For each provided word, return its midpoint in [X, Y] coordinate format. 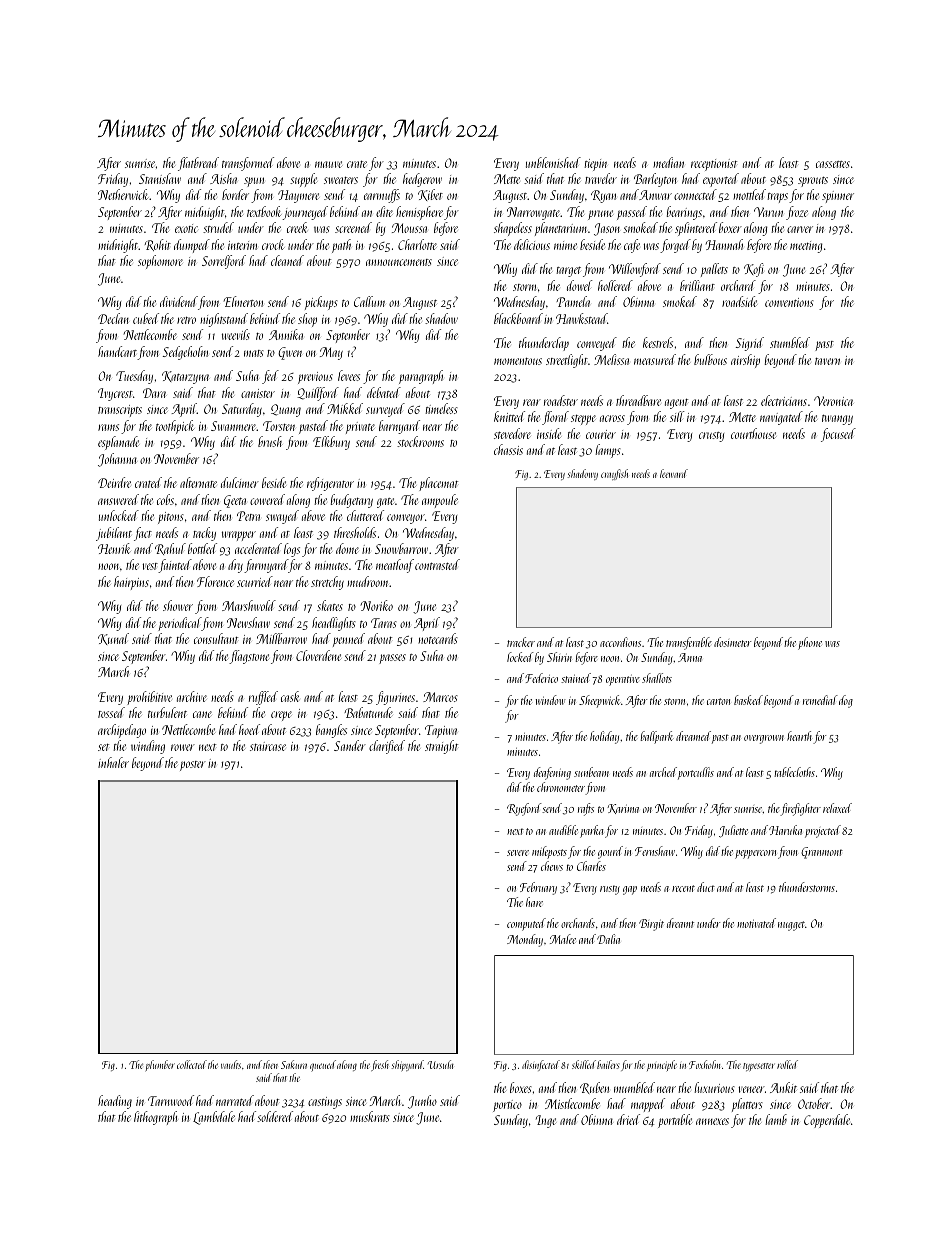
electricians [784, 400]
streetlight [567, 361]
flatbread [198, 164]
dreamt [680, 923]
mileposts [549, 852]
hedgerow [422, 180]
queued [323, 1066]
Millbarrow [281, 638]
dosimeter [732, 642]
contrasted [437, 564]
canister [258, 393]
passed [632, 213]
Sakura [294, 1064]
